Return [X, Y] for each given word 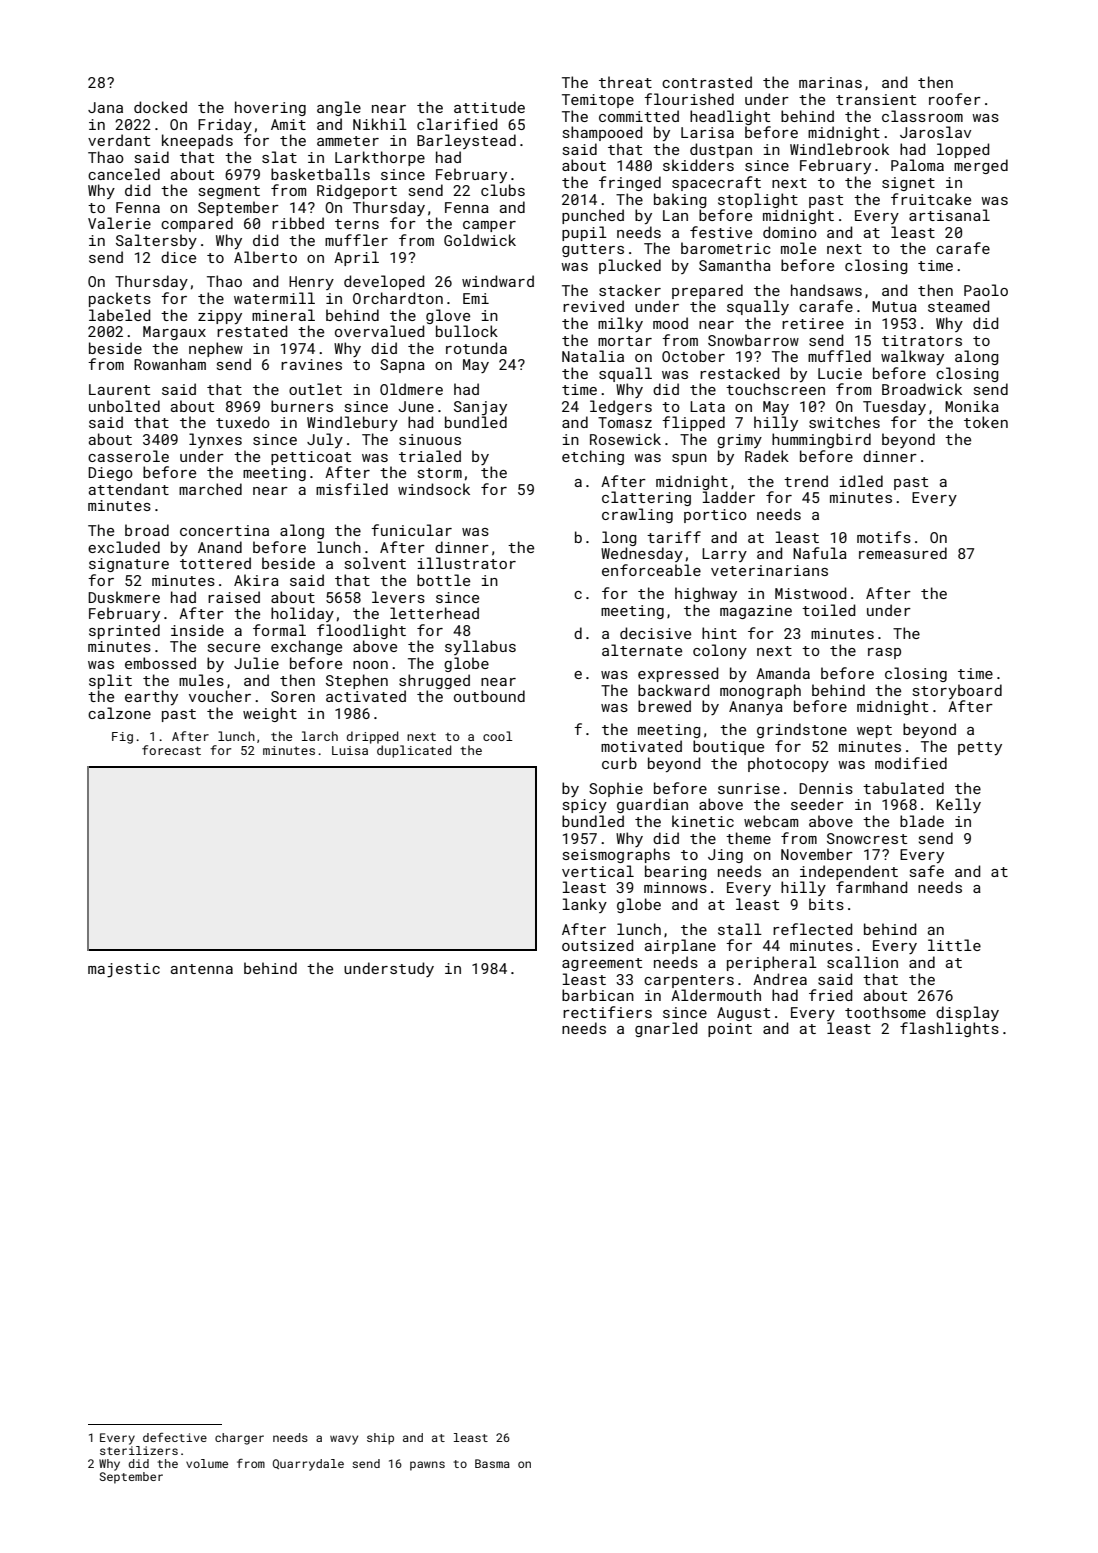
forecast [171, 750]
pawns [427, 1466]
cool [498, 736]
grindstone [802, 730]
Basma [492, 1463]
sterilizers [139, 1450]
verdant [119, 140]
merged [981, 166]
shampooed [602, 133]
